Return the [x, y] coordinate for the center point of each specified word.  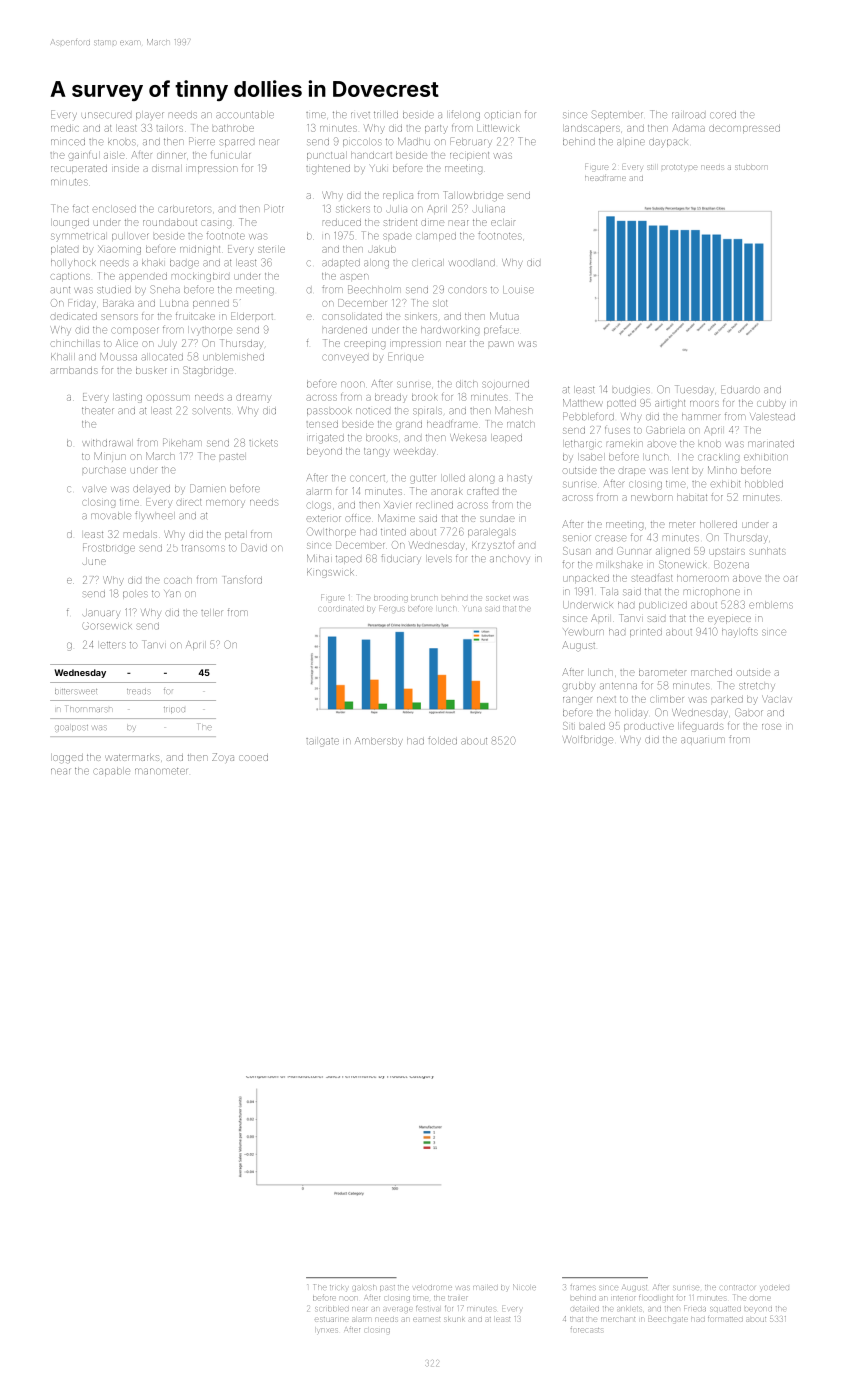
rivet [360, 115]
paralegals [492, 533]
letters [113, 645]
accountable [245, 114]
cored [723, 115]
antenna [618, 685]
